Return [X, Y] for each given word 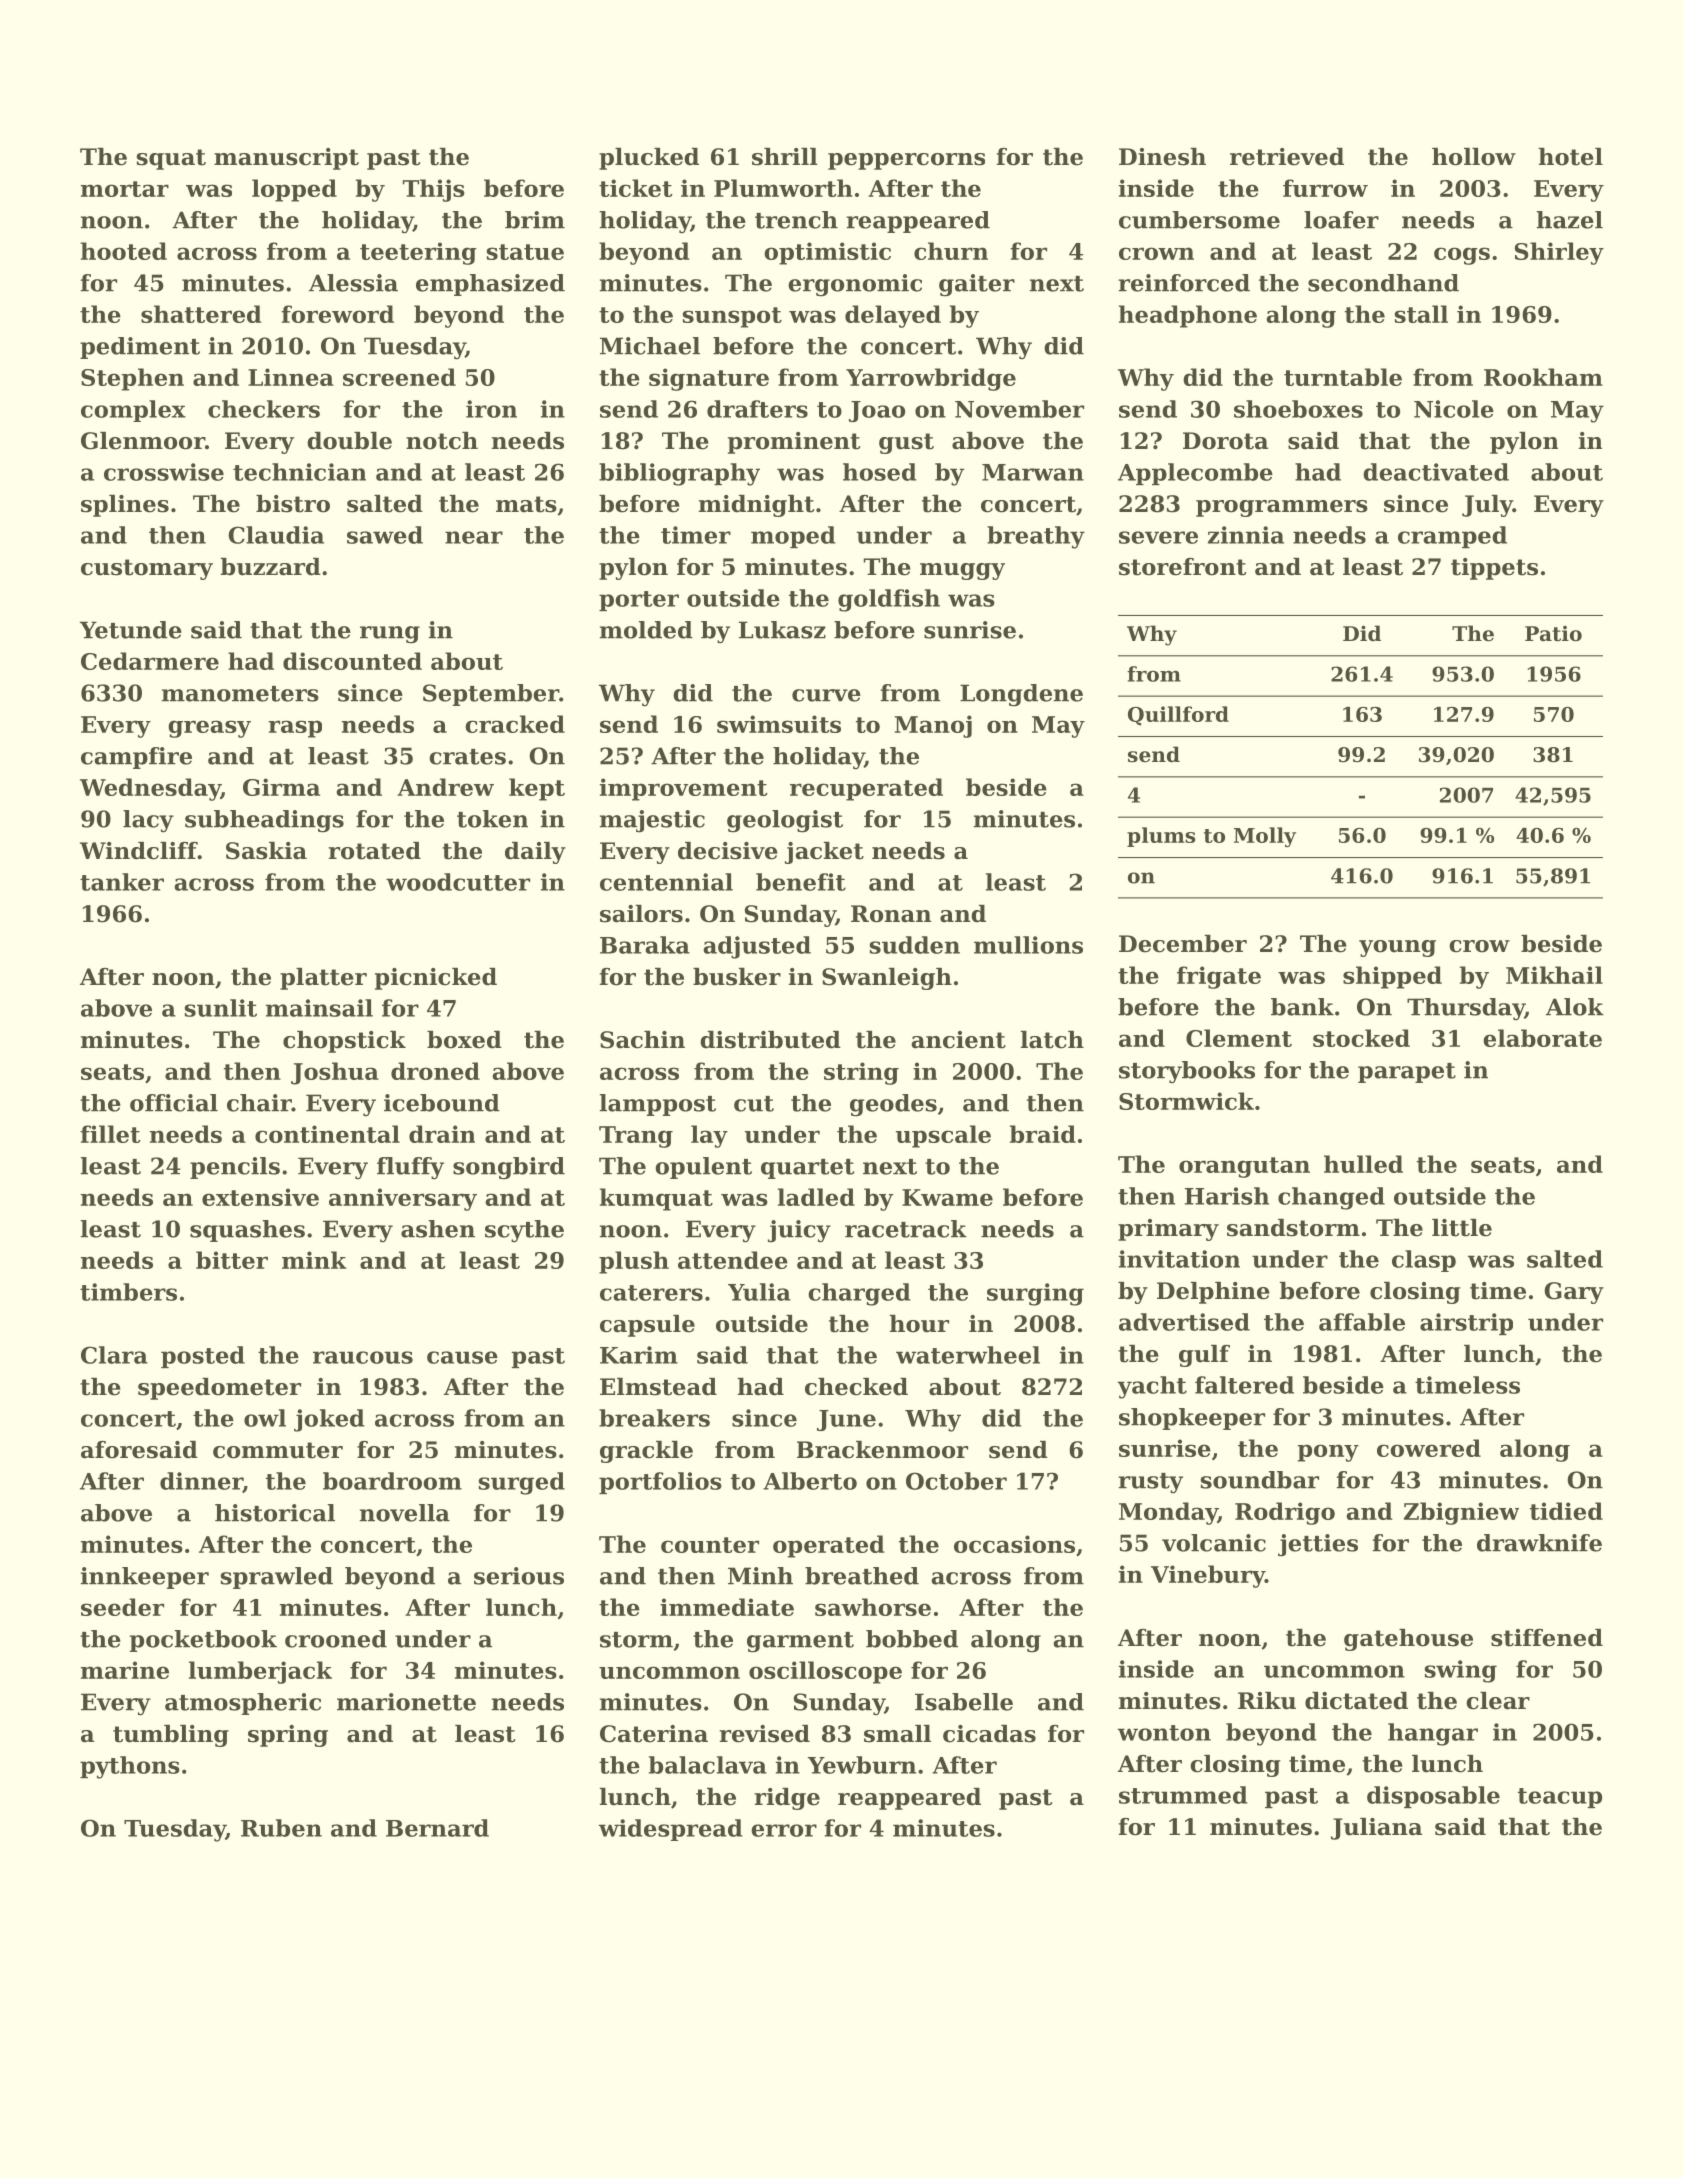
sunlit [221, 1008]
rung [390, 635]
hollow [1474, 157]
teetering [418, 253]
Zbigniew [1461, 1513]
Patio [1553, 634]
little [1462, 1228]
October [956, 1481]
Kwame [947, 1197]
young [1397, 948]
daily [535, 853]
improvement [684, 789]
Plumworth [783, 188]
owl [265, 1418]
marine [125, 1670]
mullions [1028, 945]
